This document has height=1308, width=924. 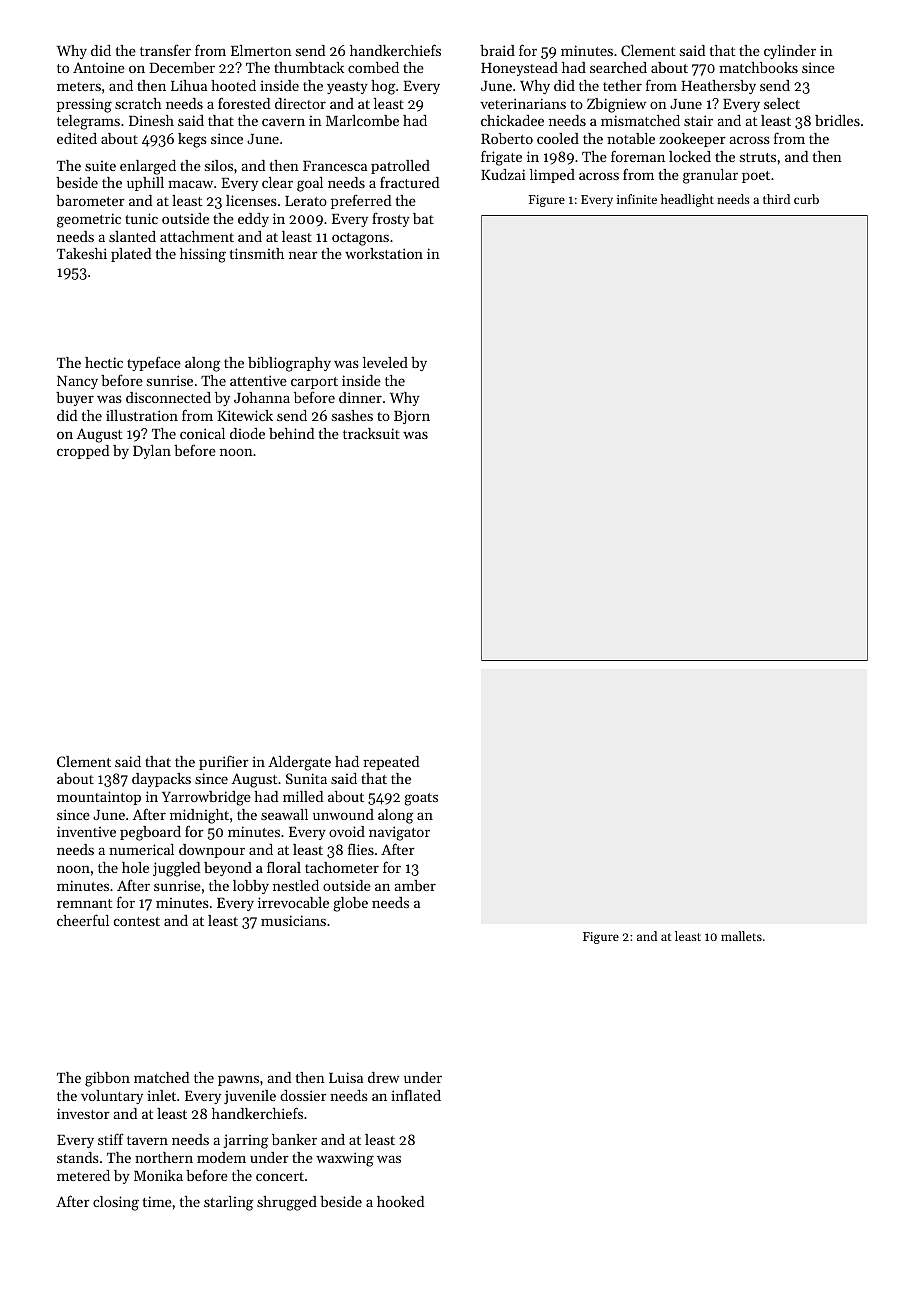 What do you see at coordinates (79, 86) in the document?
I see `meters` at bounding box center [79, 86].
